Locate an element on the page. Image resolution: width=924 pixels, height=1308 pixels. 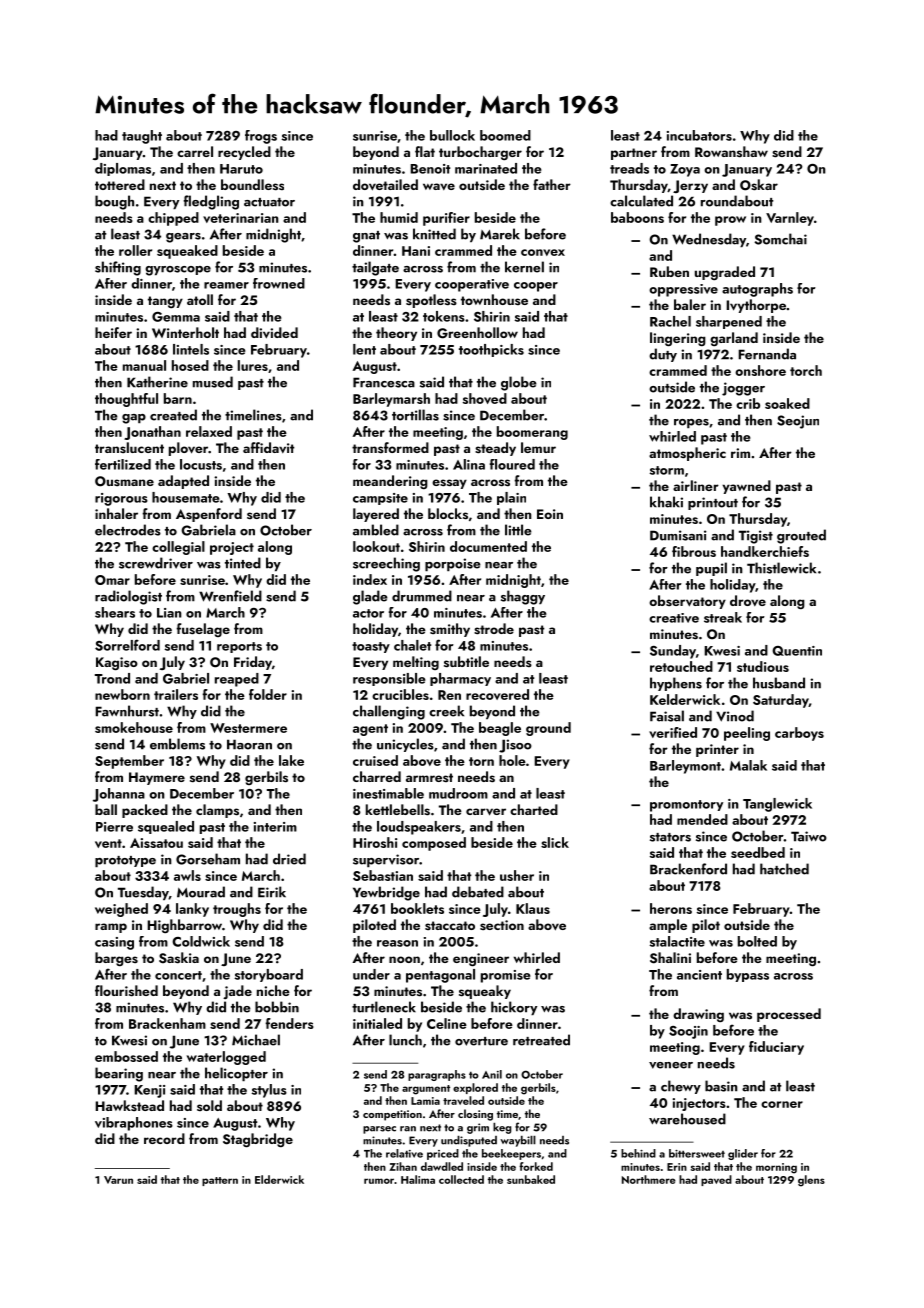
bolted is located at coordinates (757, 941).
